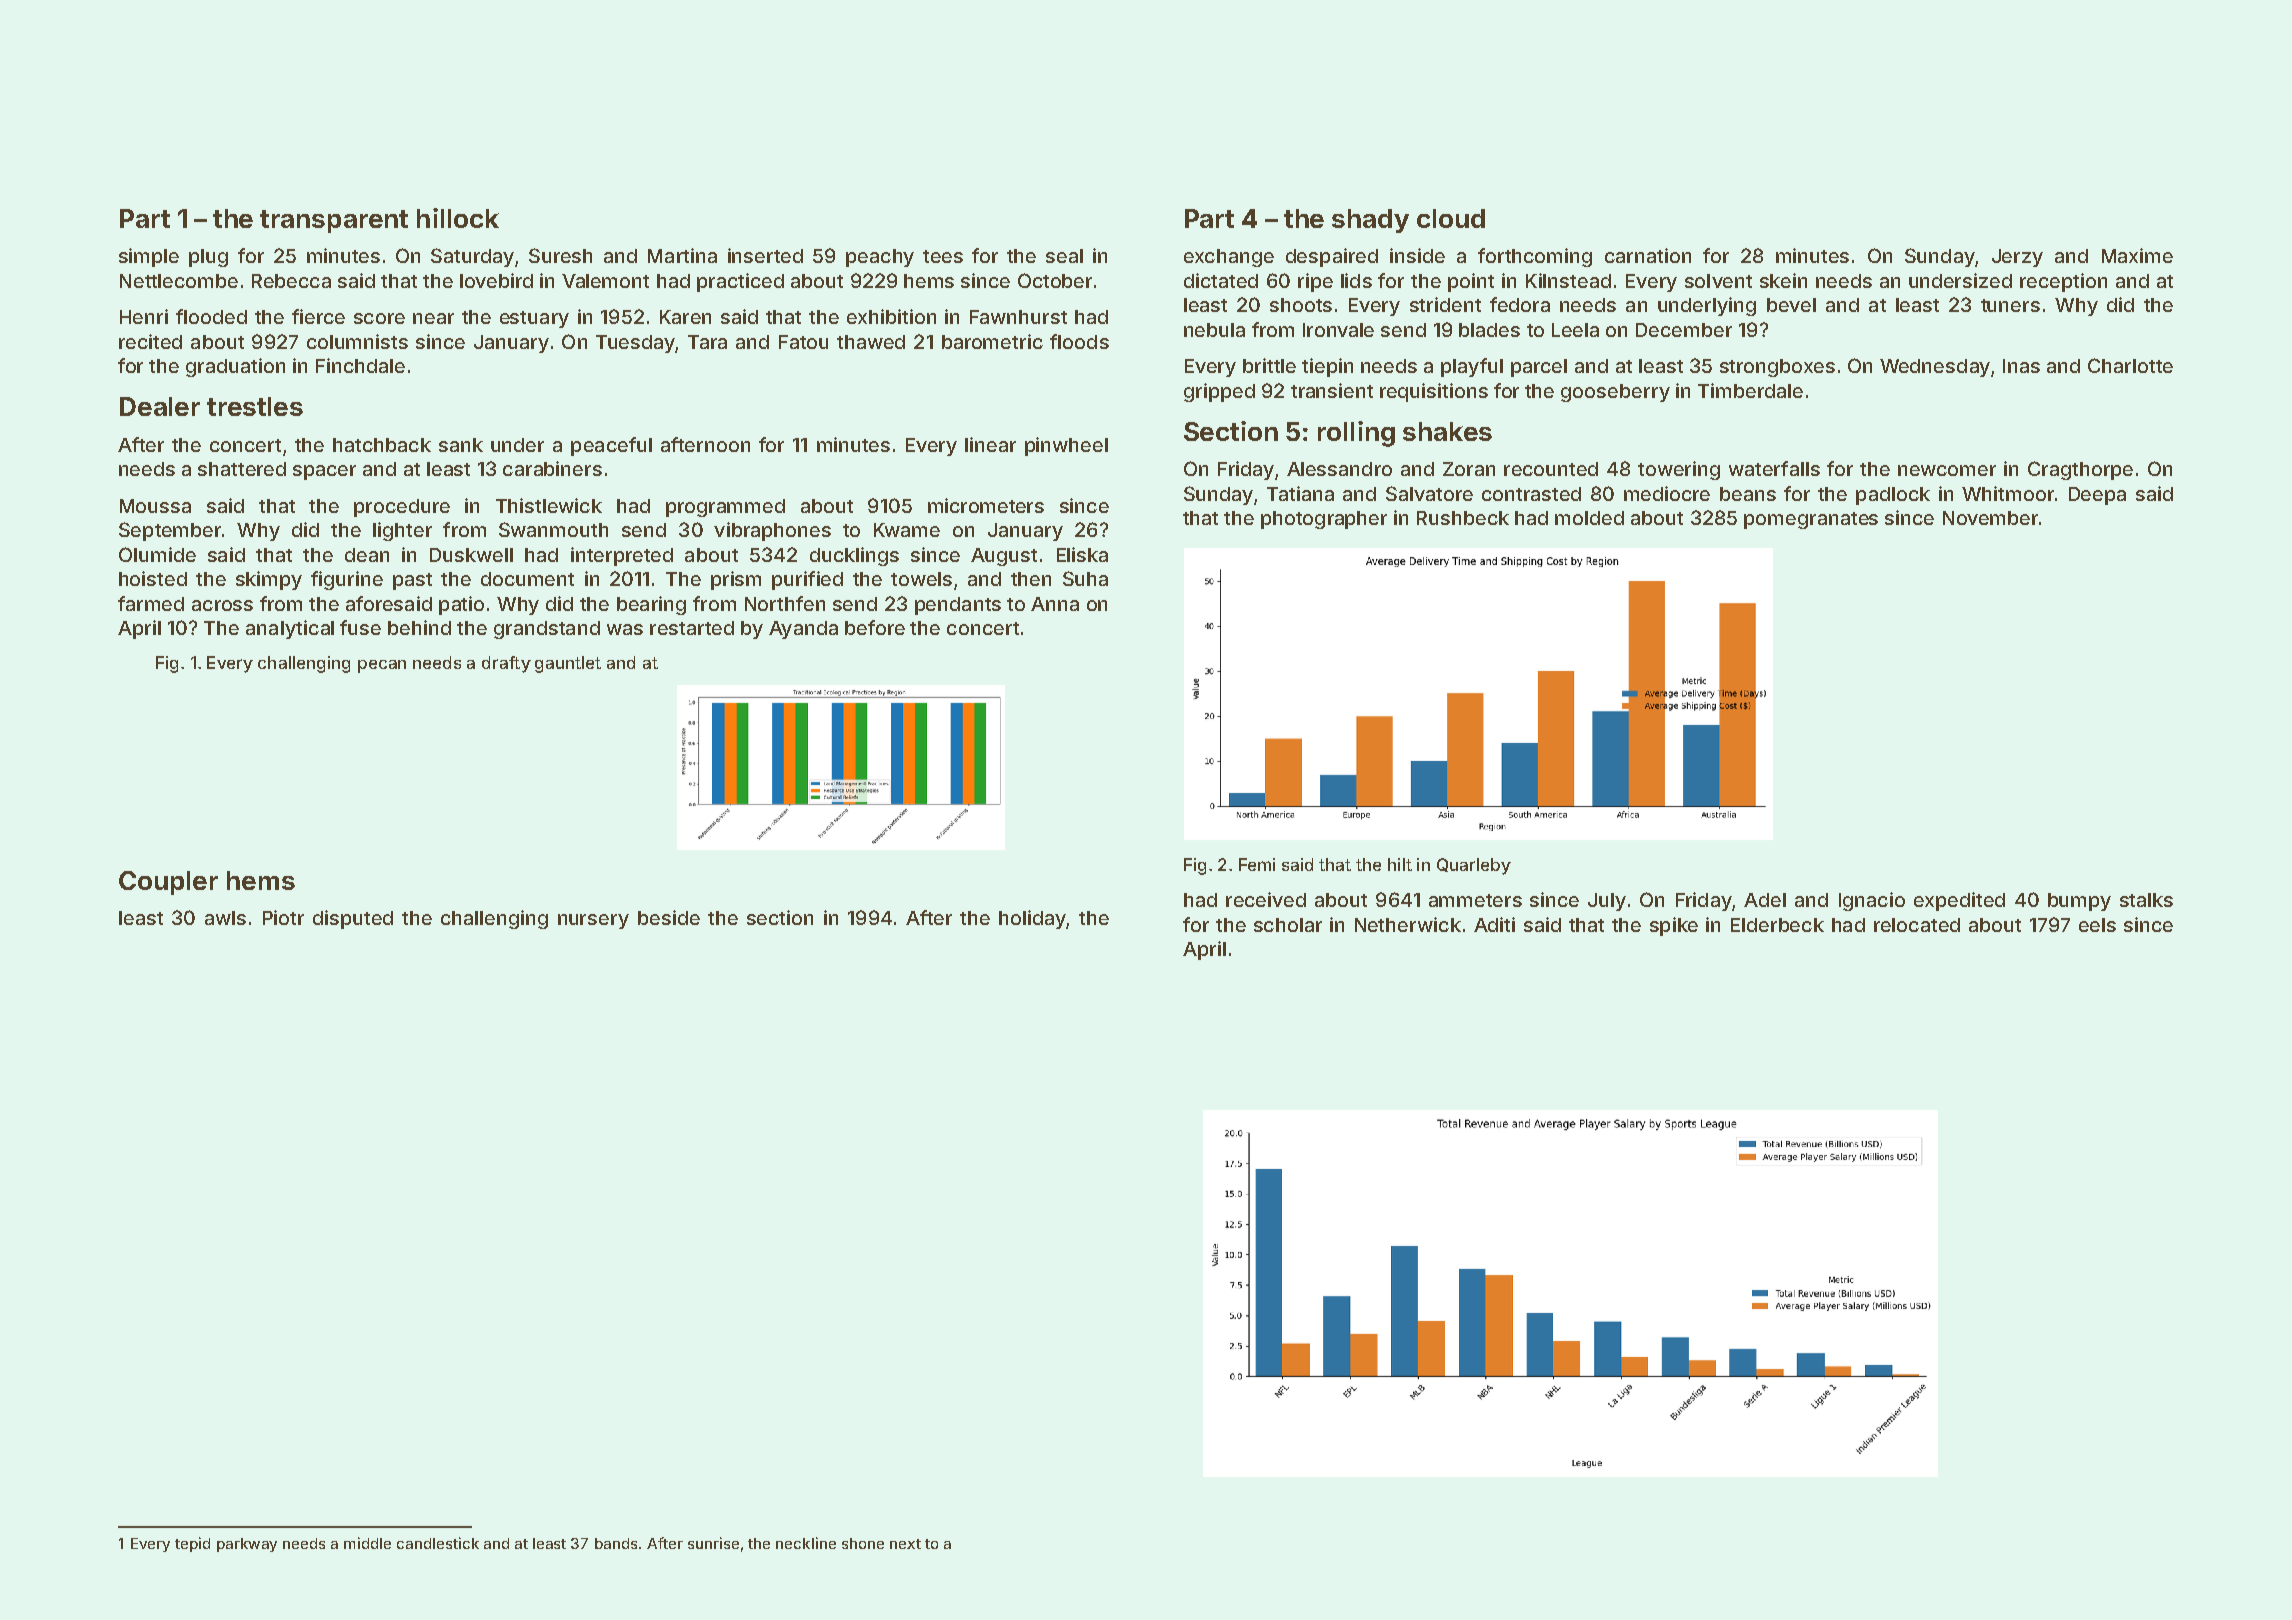 The image size is (2292, 1620). I want to click on scholar, so click(1288, 925).
